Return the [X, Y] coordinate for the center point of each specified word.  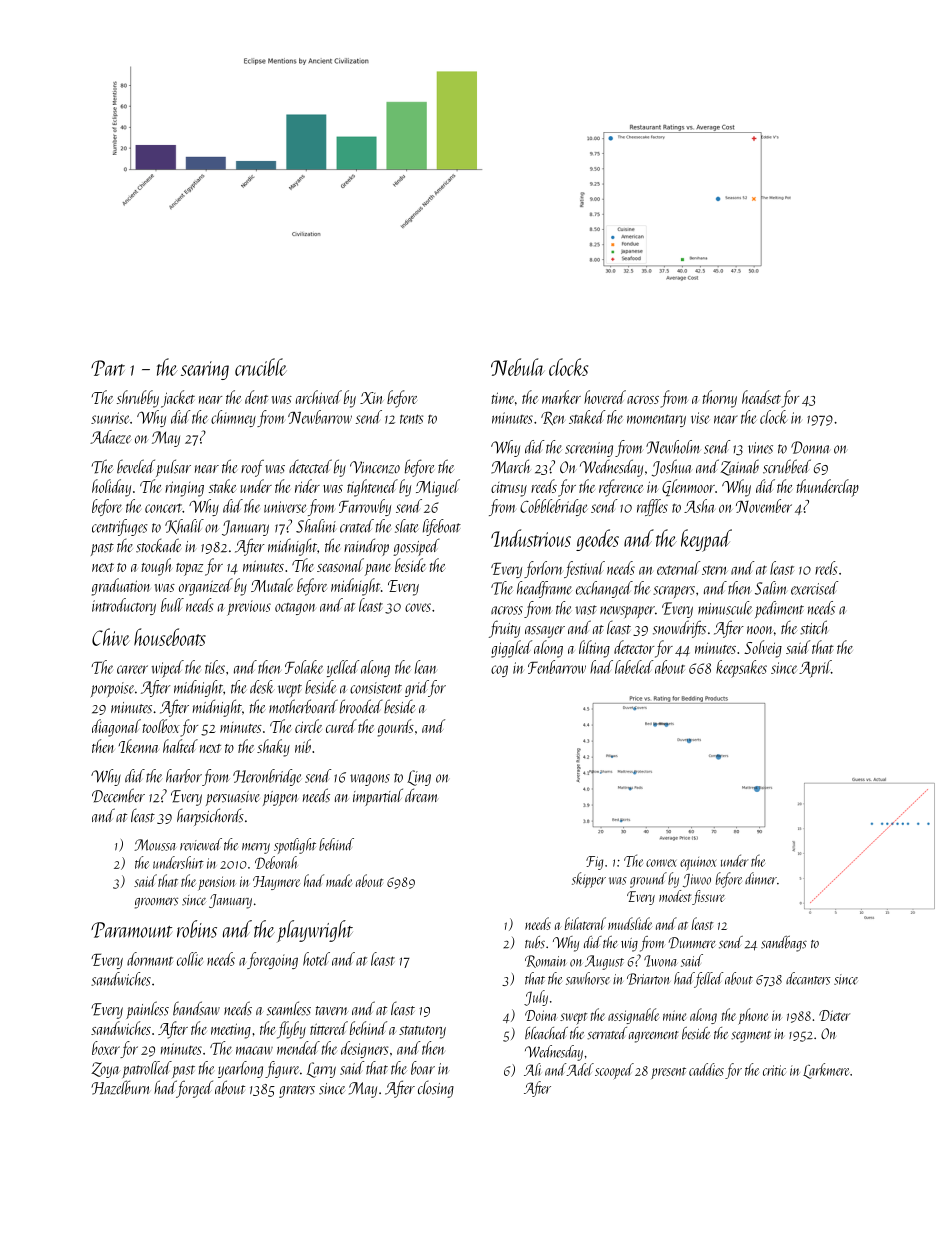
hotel [316, 959]
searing [205, 370]
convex [661, 863]
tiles [215, 667]
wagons [370, 780]
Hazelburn [120, 1087]
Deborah [276, 862]
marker [561, 397]
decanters [808, 978]
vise [700, 418]
